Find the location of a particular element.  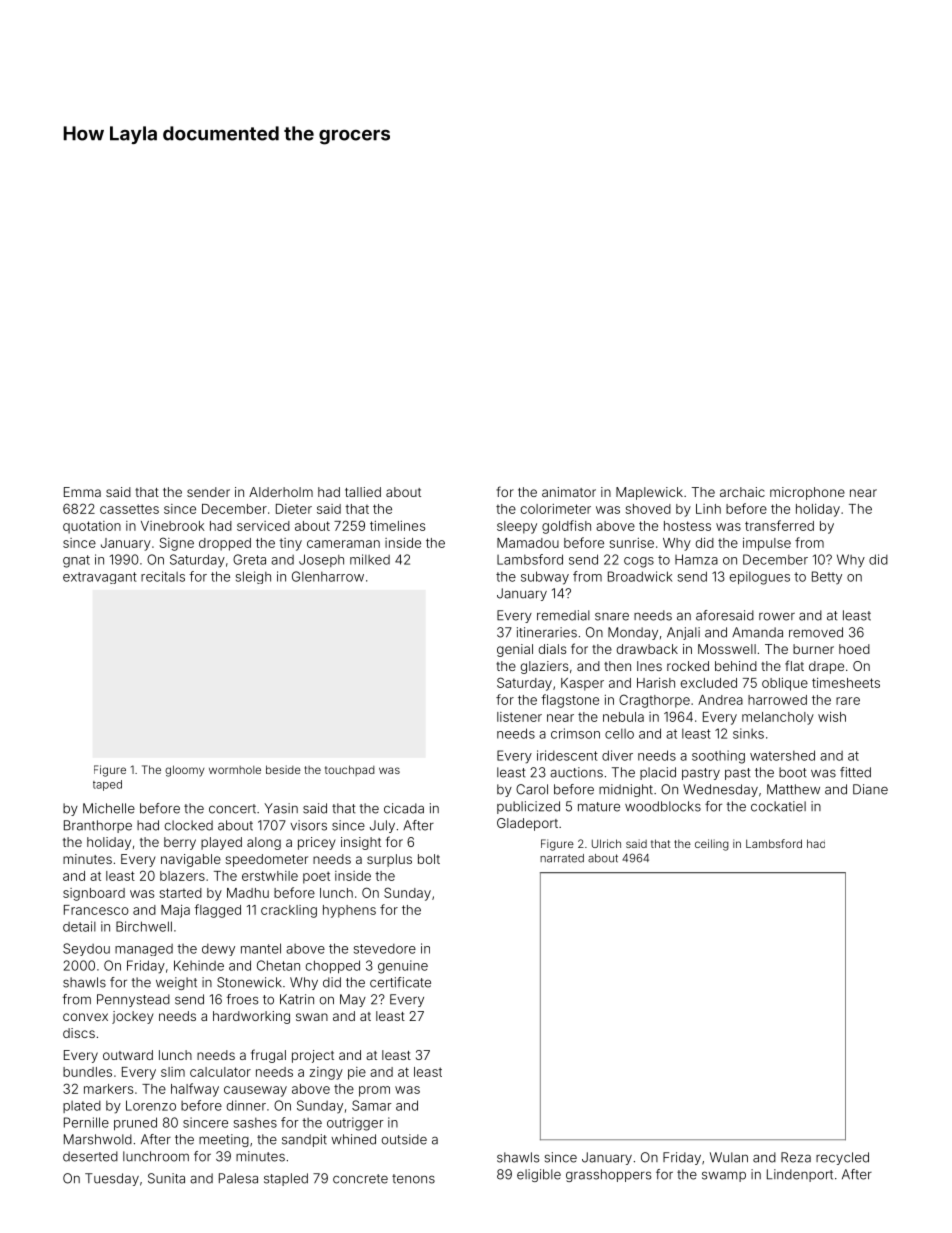

ceiling is located at coordinates (712, 845).
